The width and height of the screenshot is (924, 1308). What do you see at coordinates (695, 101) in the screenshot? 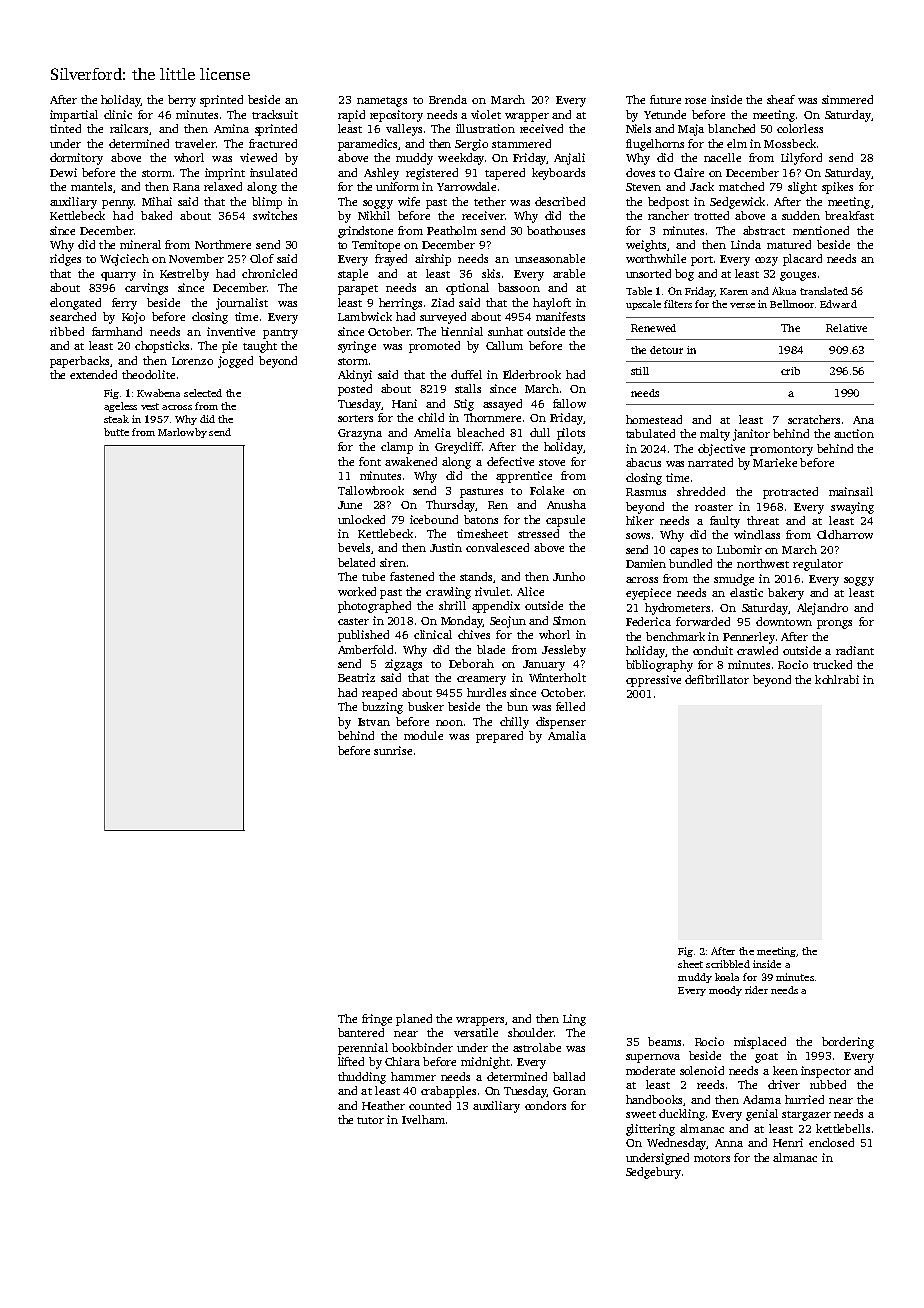
I see `rose` at bounding box center [695, 101].
